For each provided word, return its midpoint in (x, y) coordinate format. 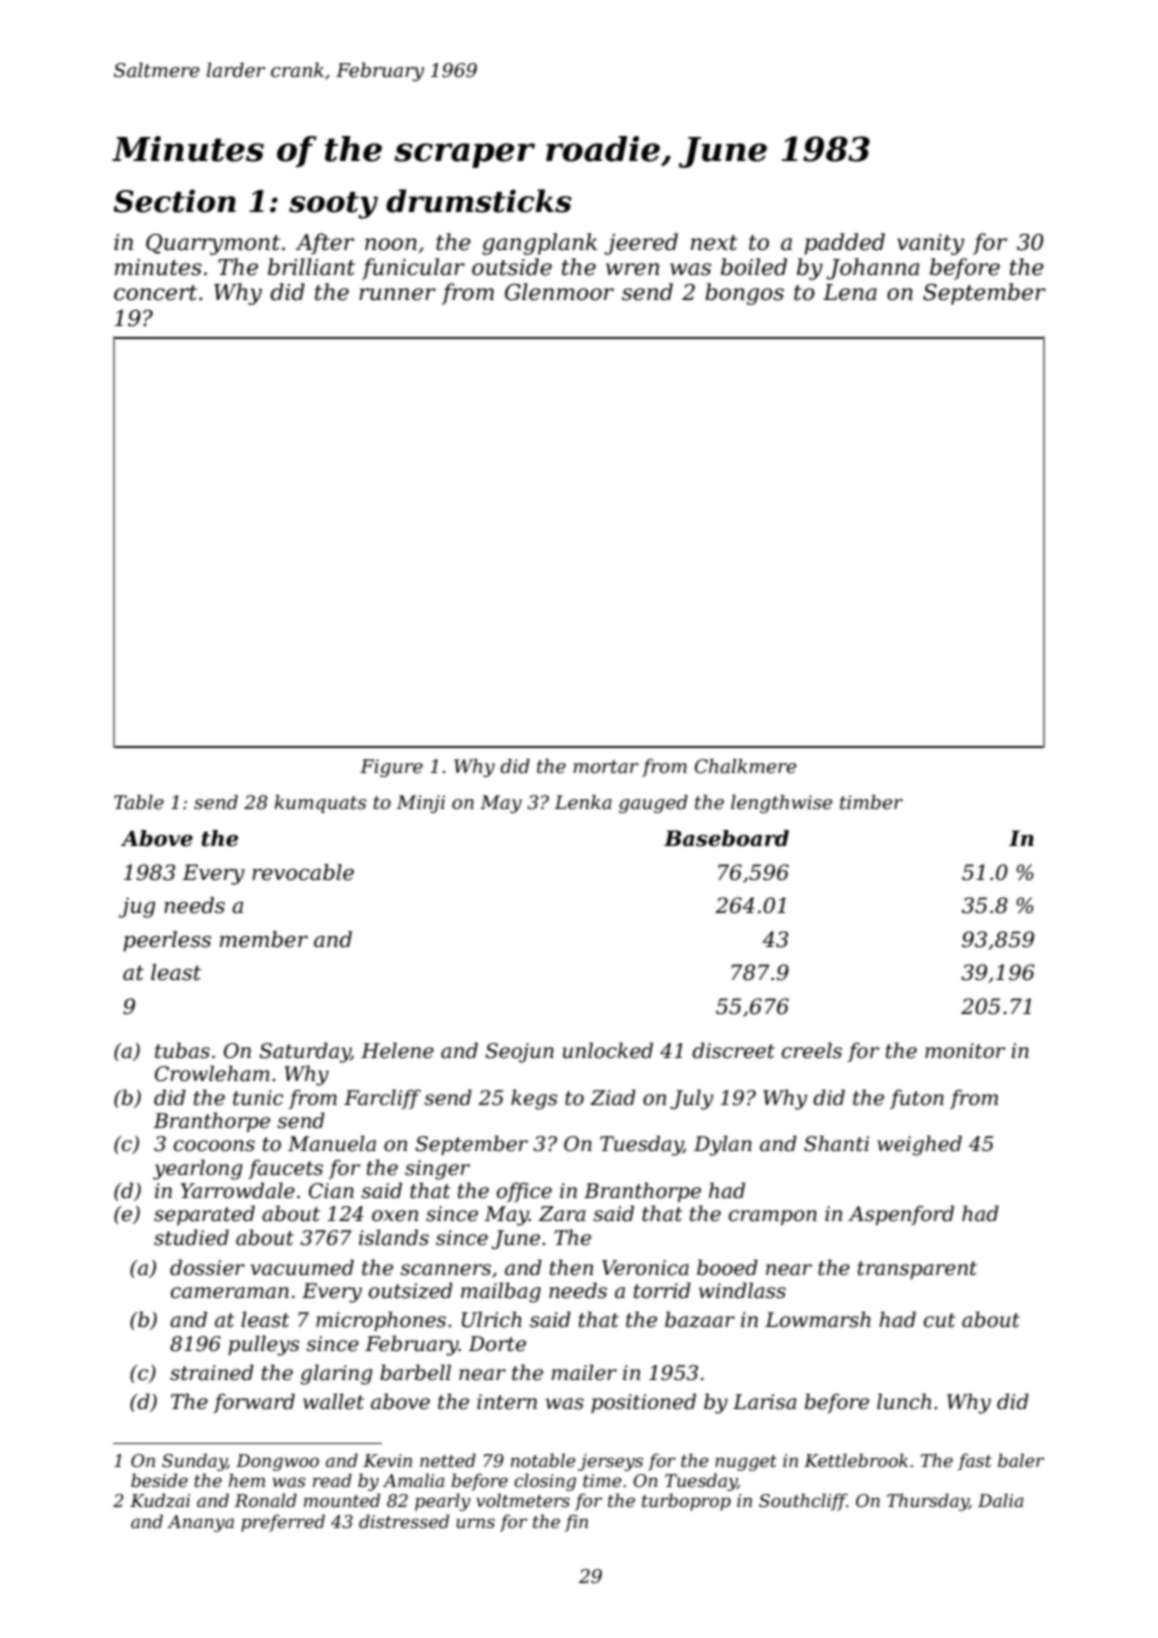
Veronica (645, 1268)
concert (155, 293)
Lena (850, 292)
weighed (919, 1145)
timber (871, 802)
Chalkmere (745, 766)
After (324, 244)
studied (191, 1237)
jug (137, 907)
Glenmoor (559, 292)
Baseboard (726, 838)
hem (247, 1480)
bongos (744, 294)
